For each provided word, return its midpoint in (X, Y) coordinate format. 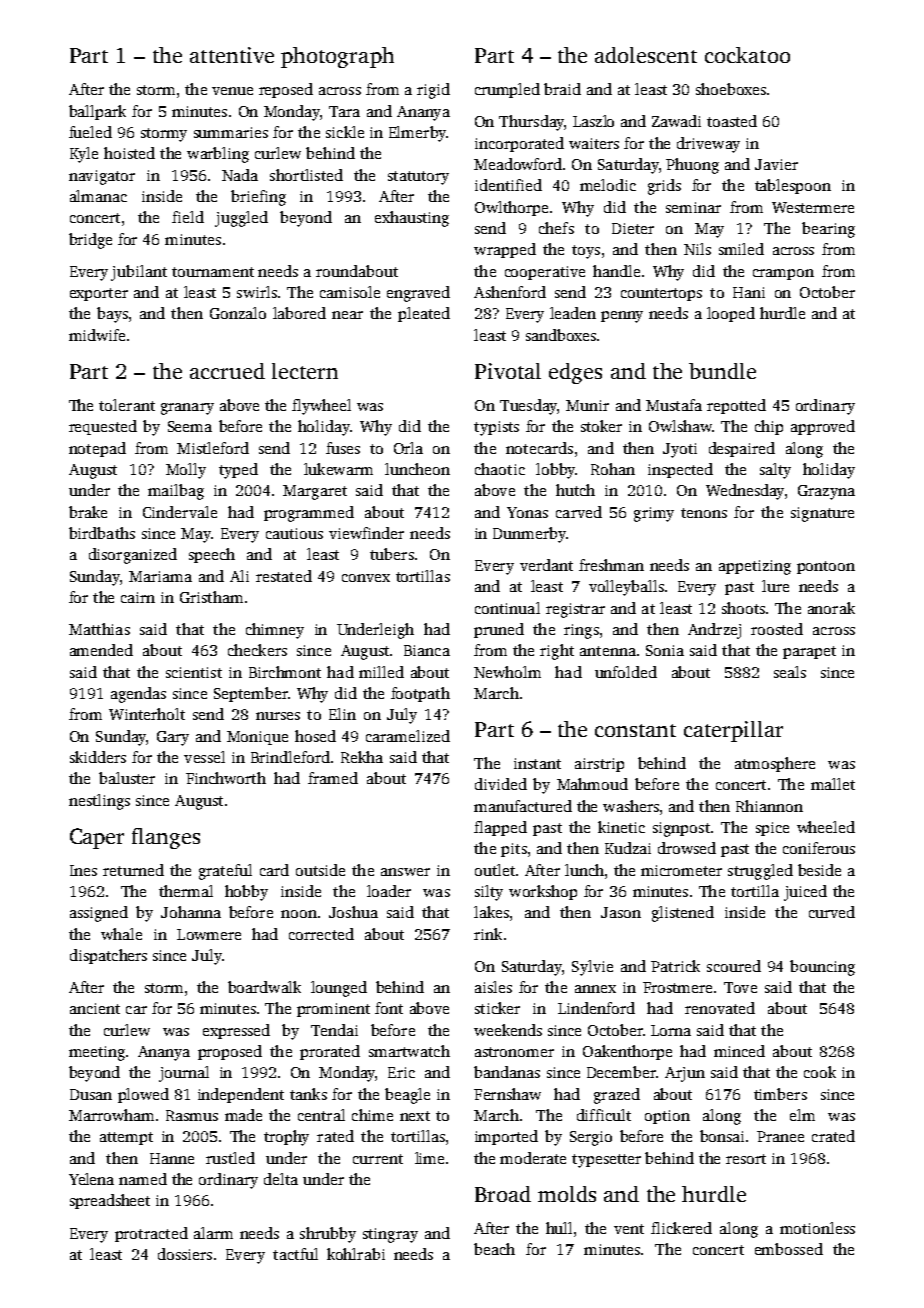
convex (366, 578)
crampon (783, 274)
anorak (831, 608)
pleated (424, 314)
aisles (493, 987)
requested (103, 427)
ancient (95, 1008)
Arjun (685, 1074)
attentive (232, 55)
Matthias (99, 629)
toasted (732, 121)
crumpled (507, 90)
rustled (230, 1158)
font (389, 1008)
